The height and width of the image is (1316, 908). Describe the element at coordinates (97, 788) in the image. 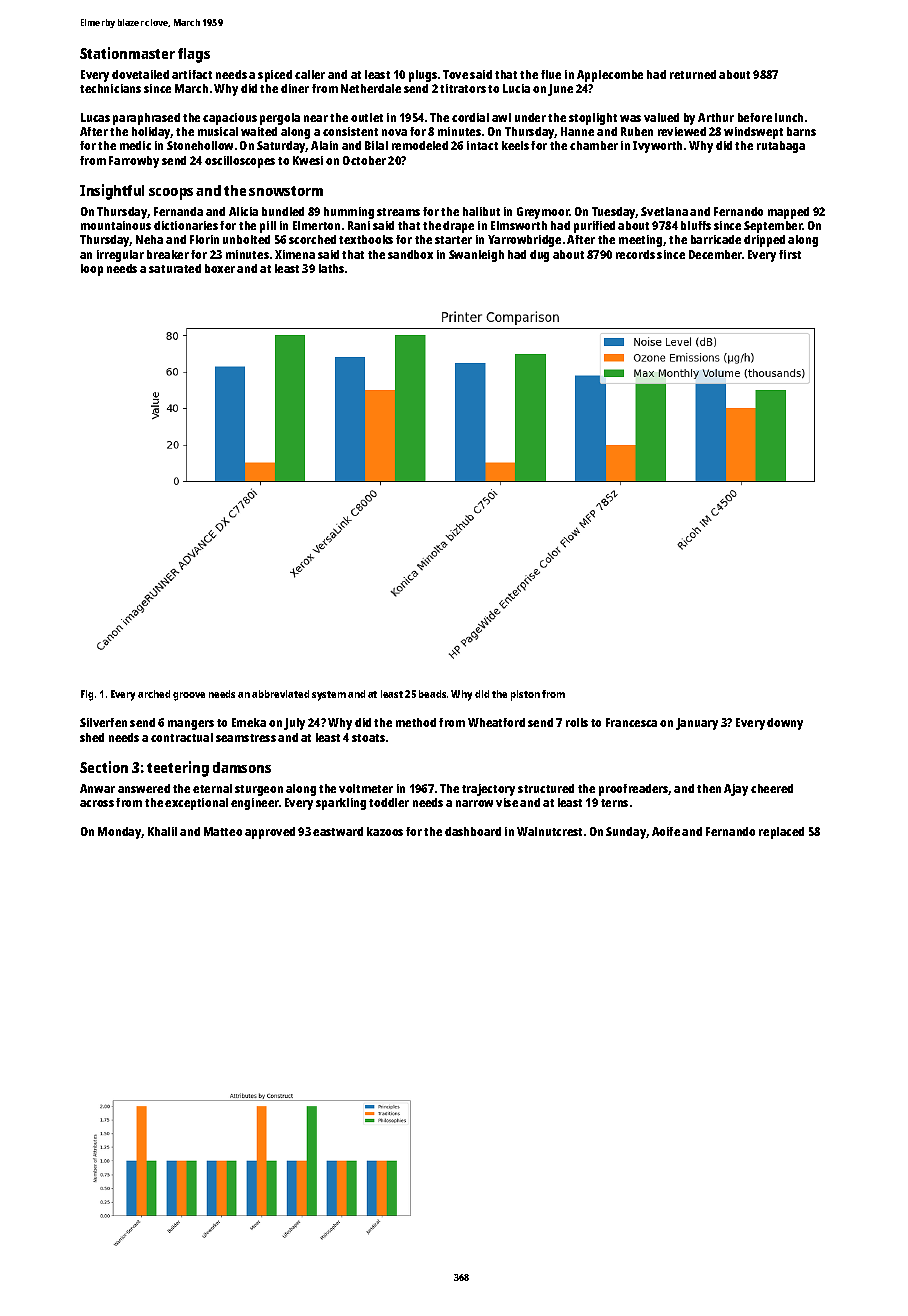

I see `Anwar` at that location.
